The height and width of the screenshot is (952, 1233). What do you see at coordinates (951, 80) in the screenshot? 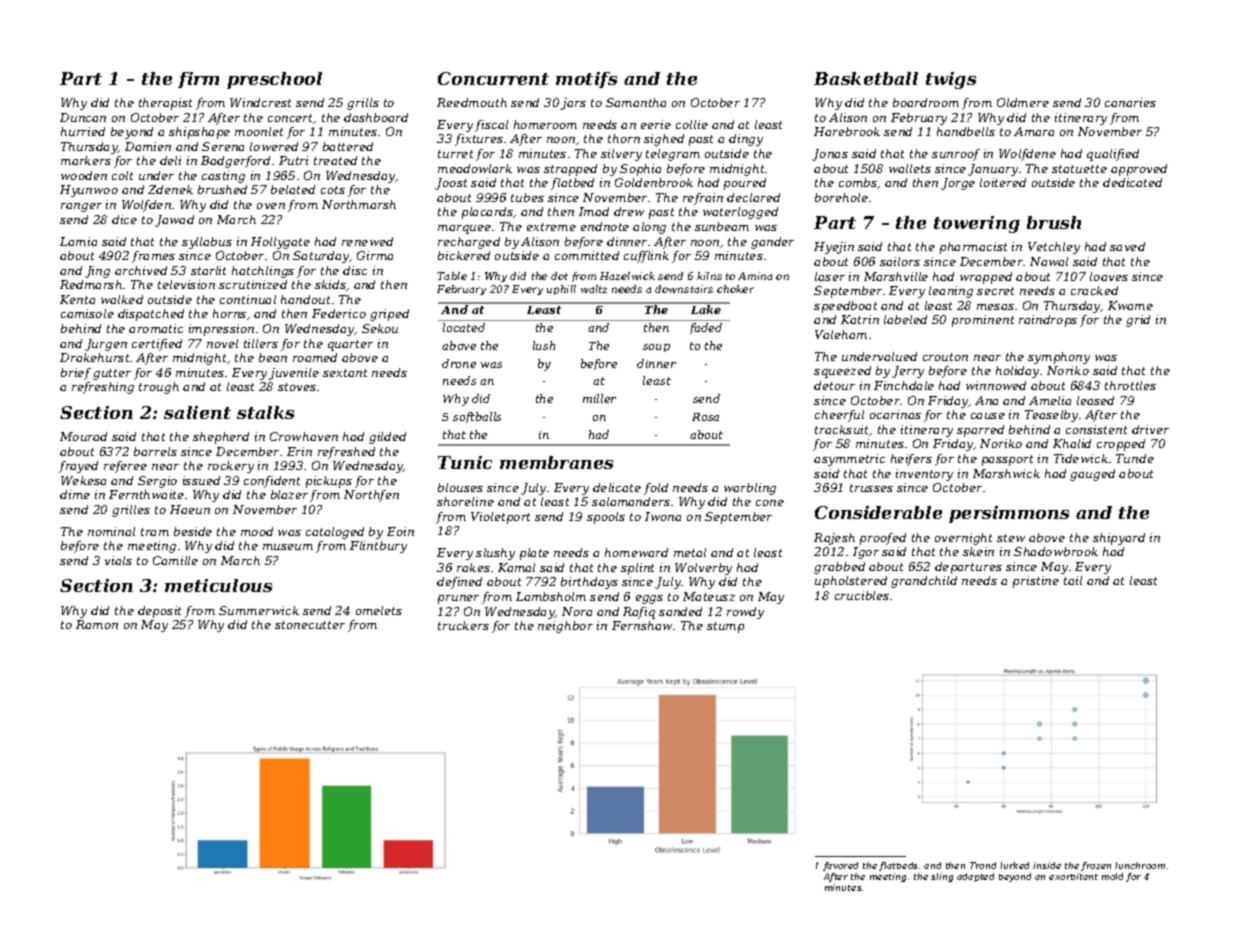
I see `twigs` at bounding box center [951, 80].
